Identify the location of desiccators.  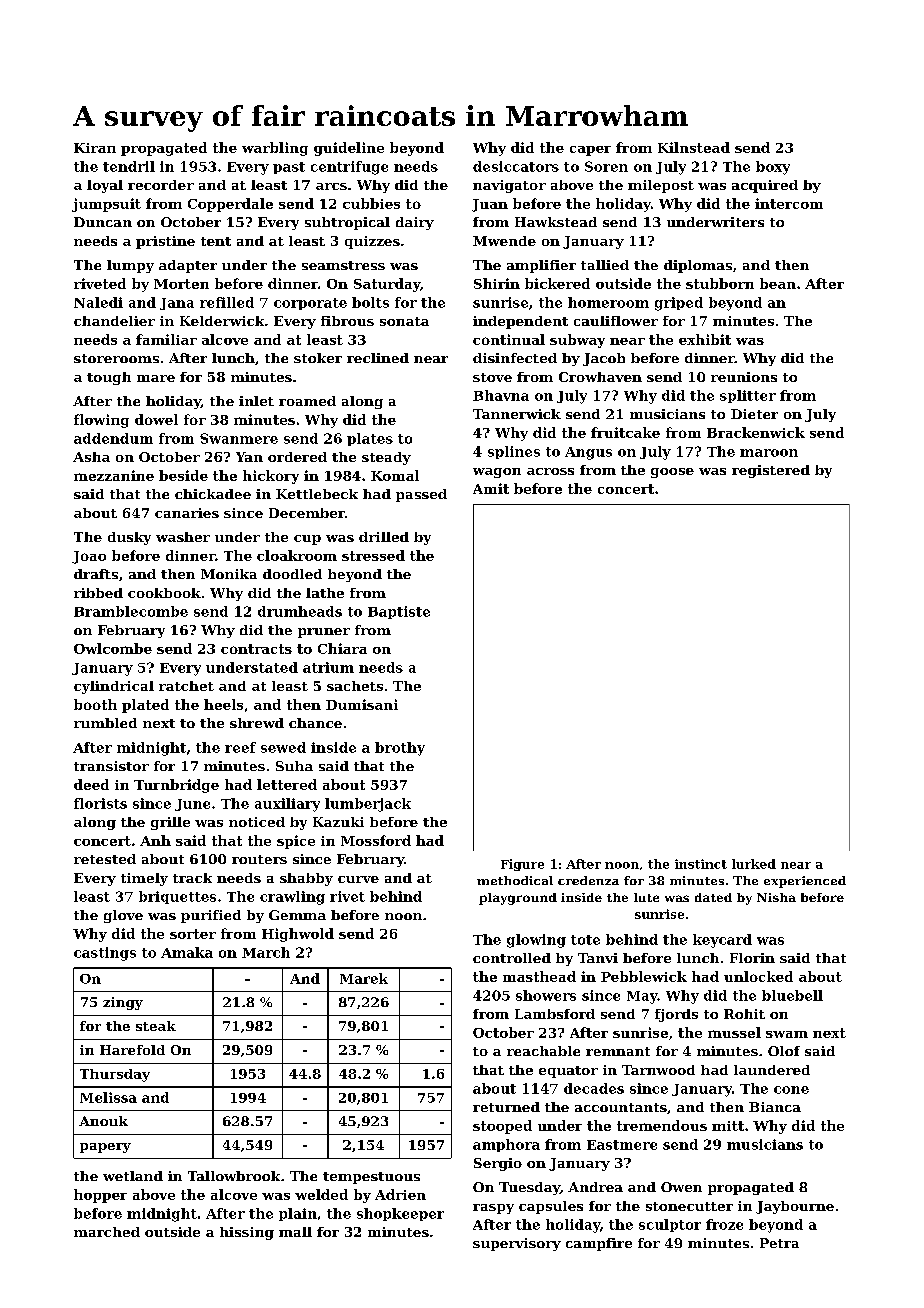
(516, 166).
